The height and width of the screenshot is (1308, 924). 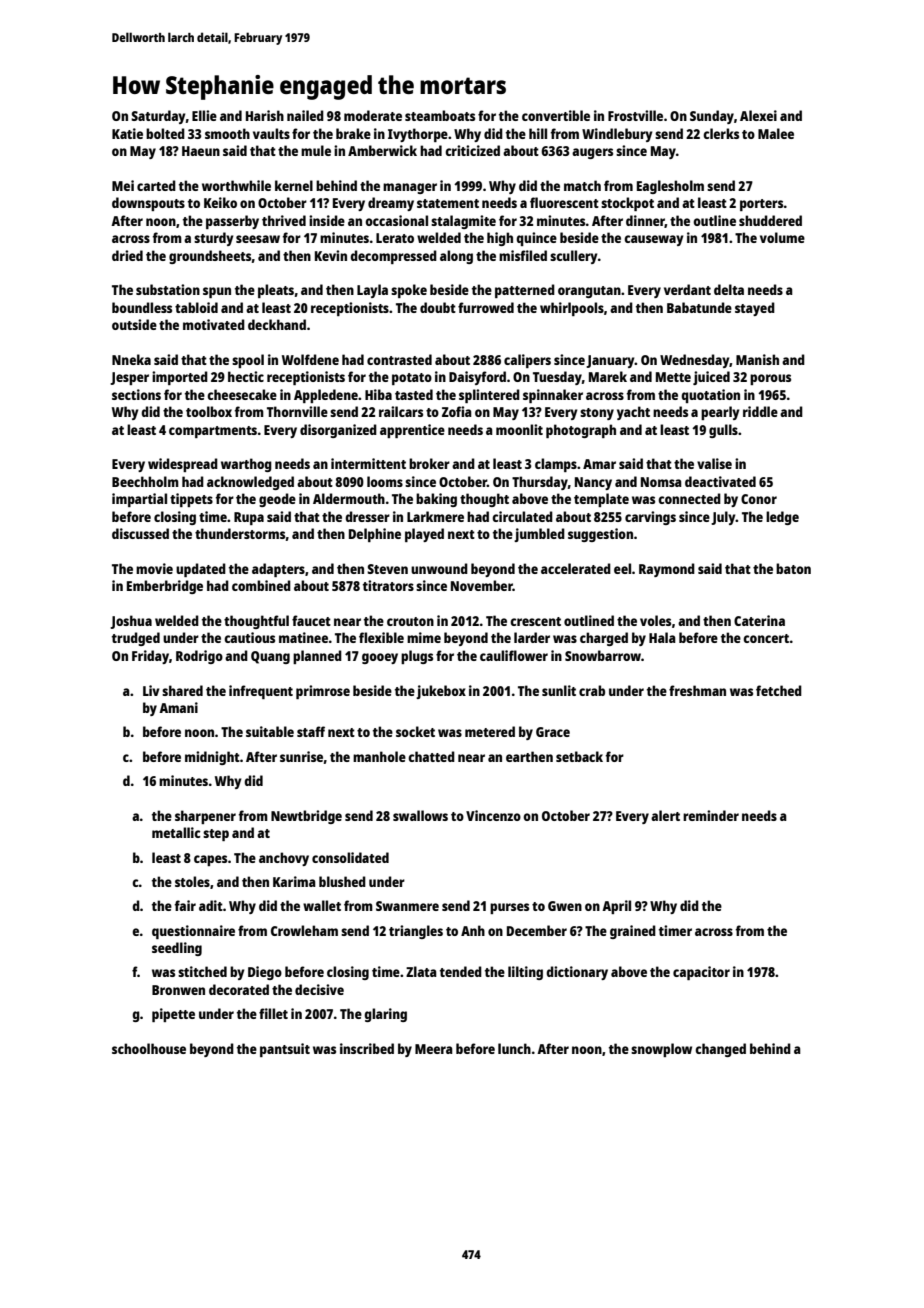 I want to click on outside, so click(x=134, y=324).
